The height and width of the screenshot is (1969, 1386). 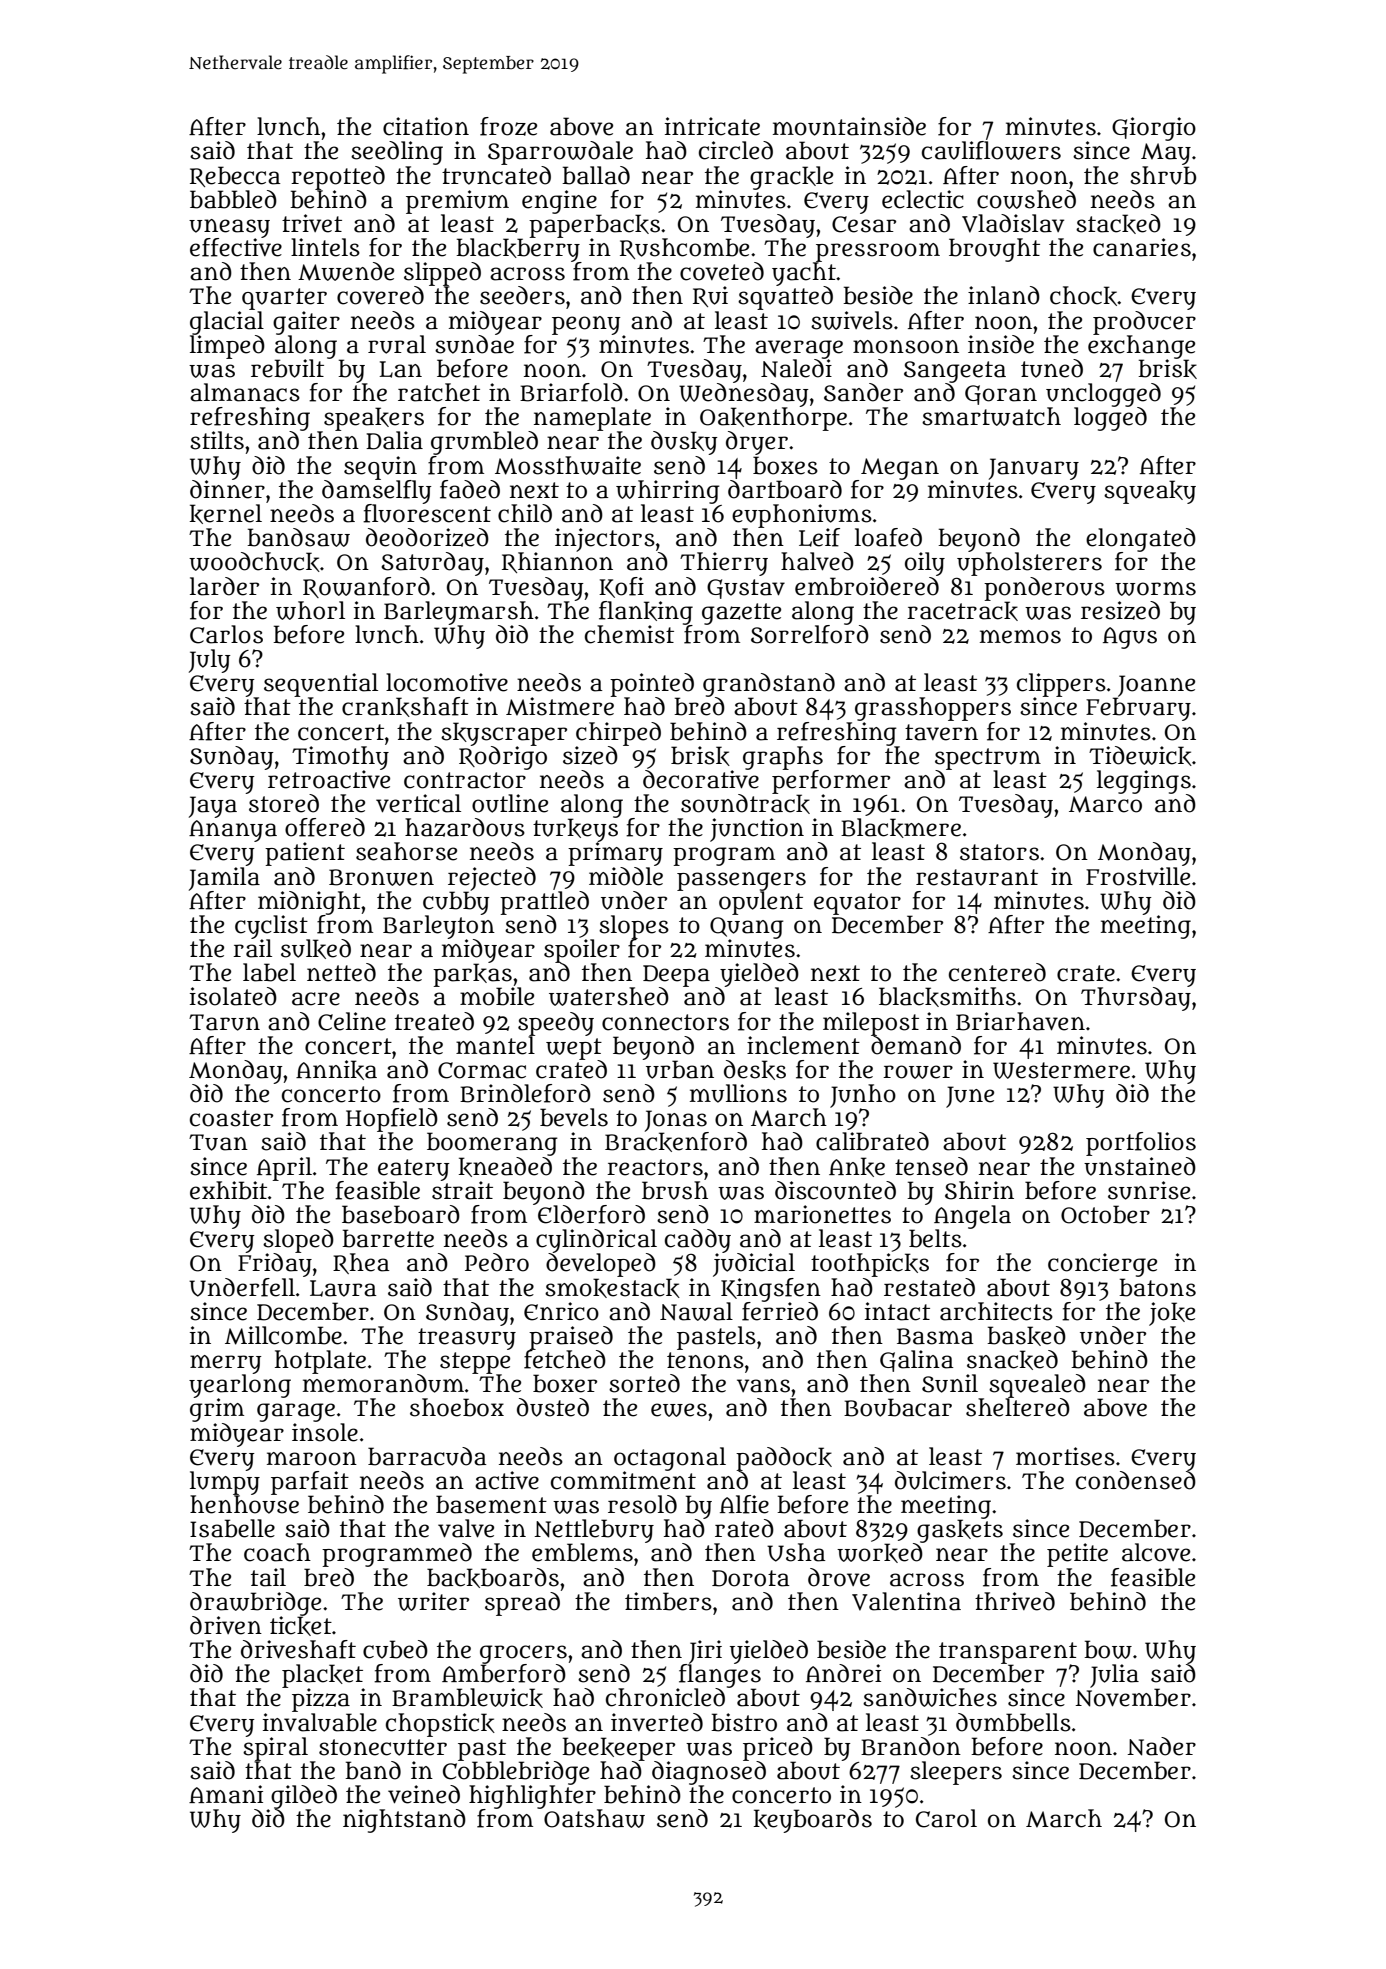 What do you see at coordinates (931, 1166) in the screenshot?
I see `tensed` at bounding box center [931, 1166].
